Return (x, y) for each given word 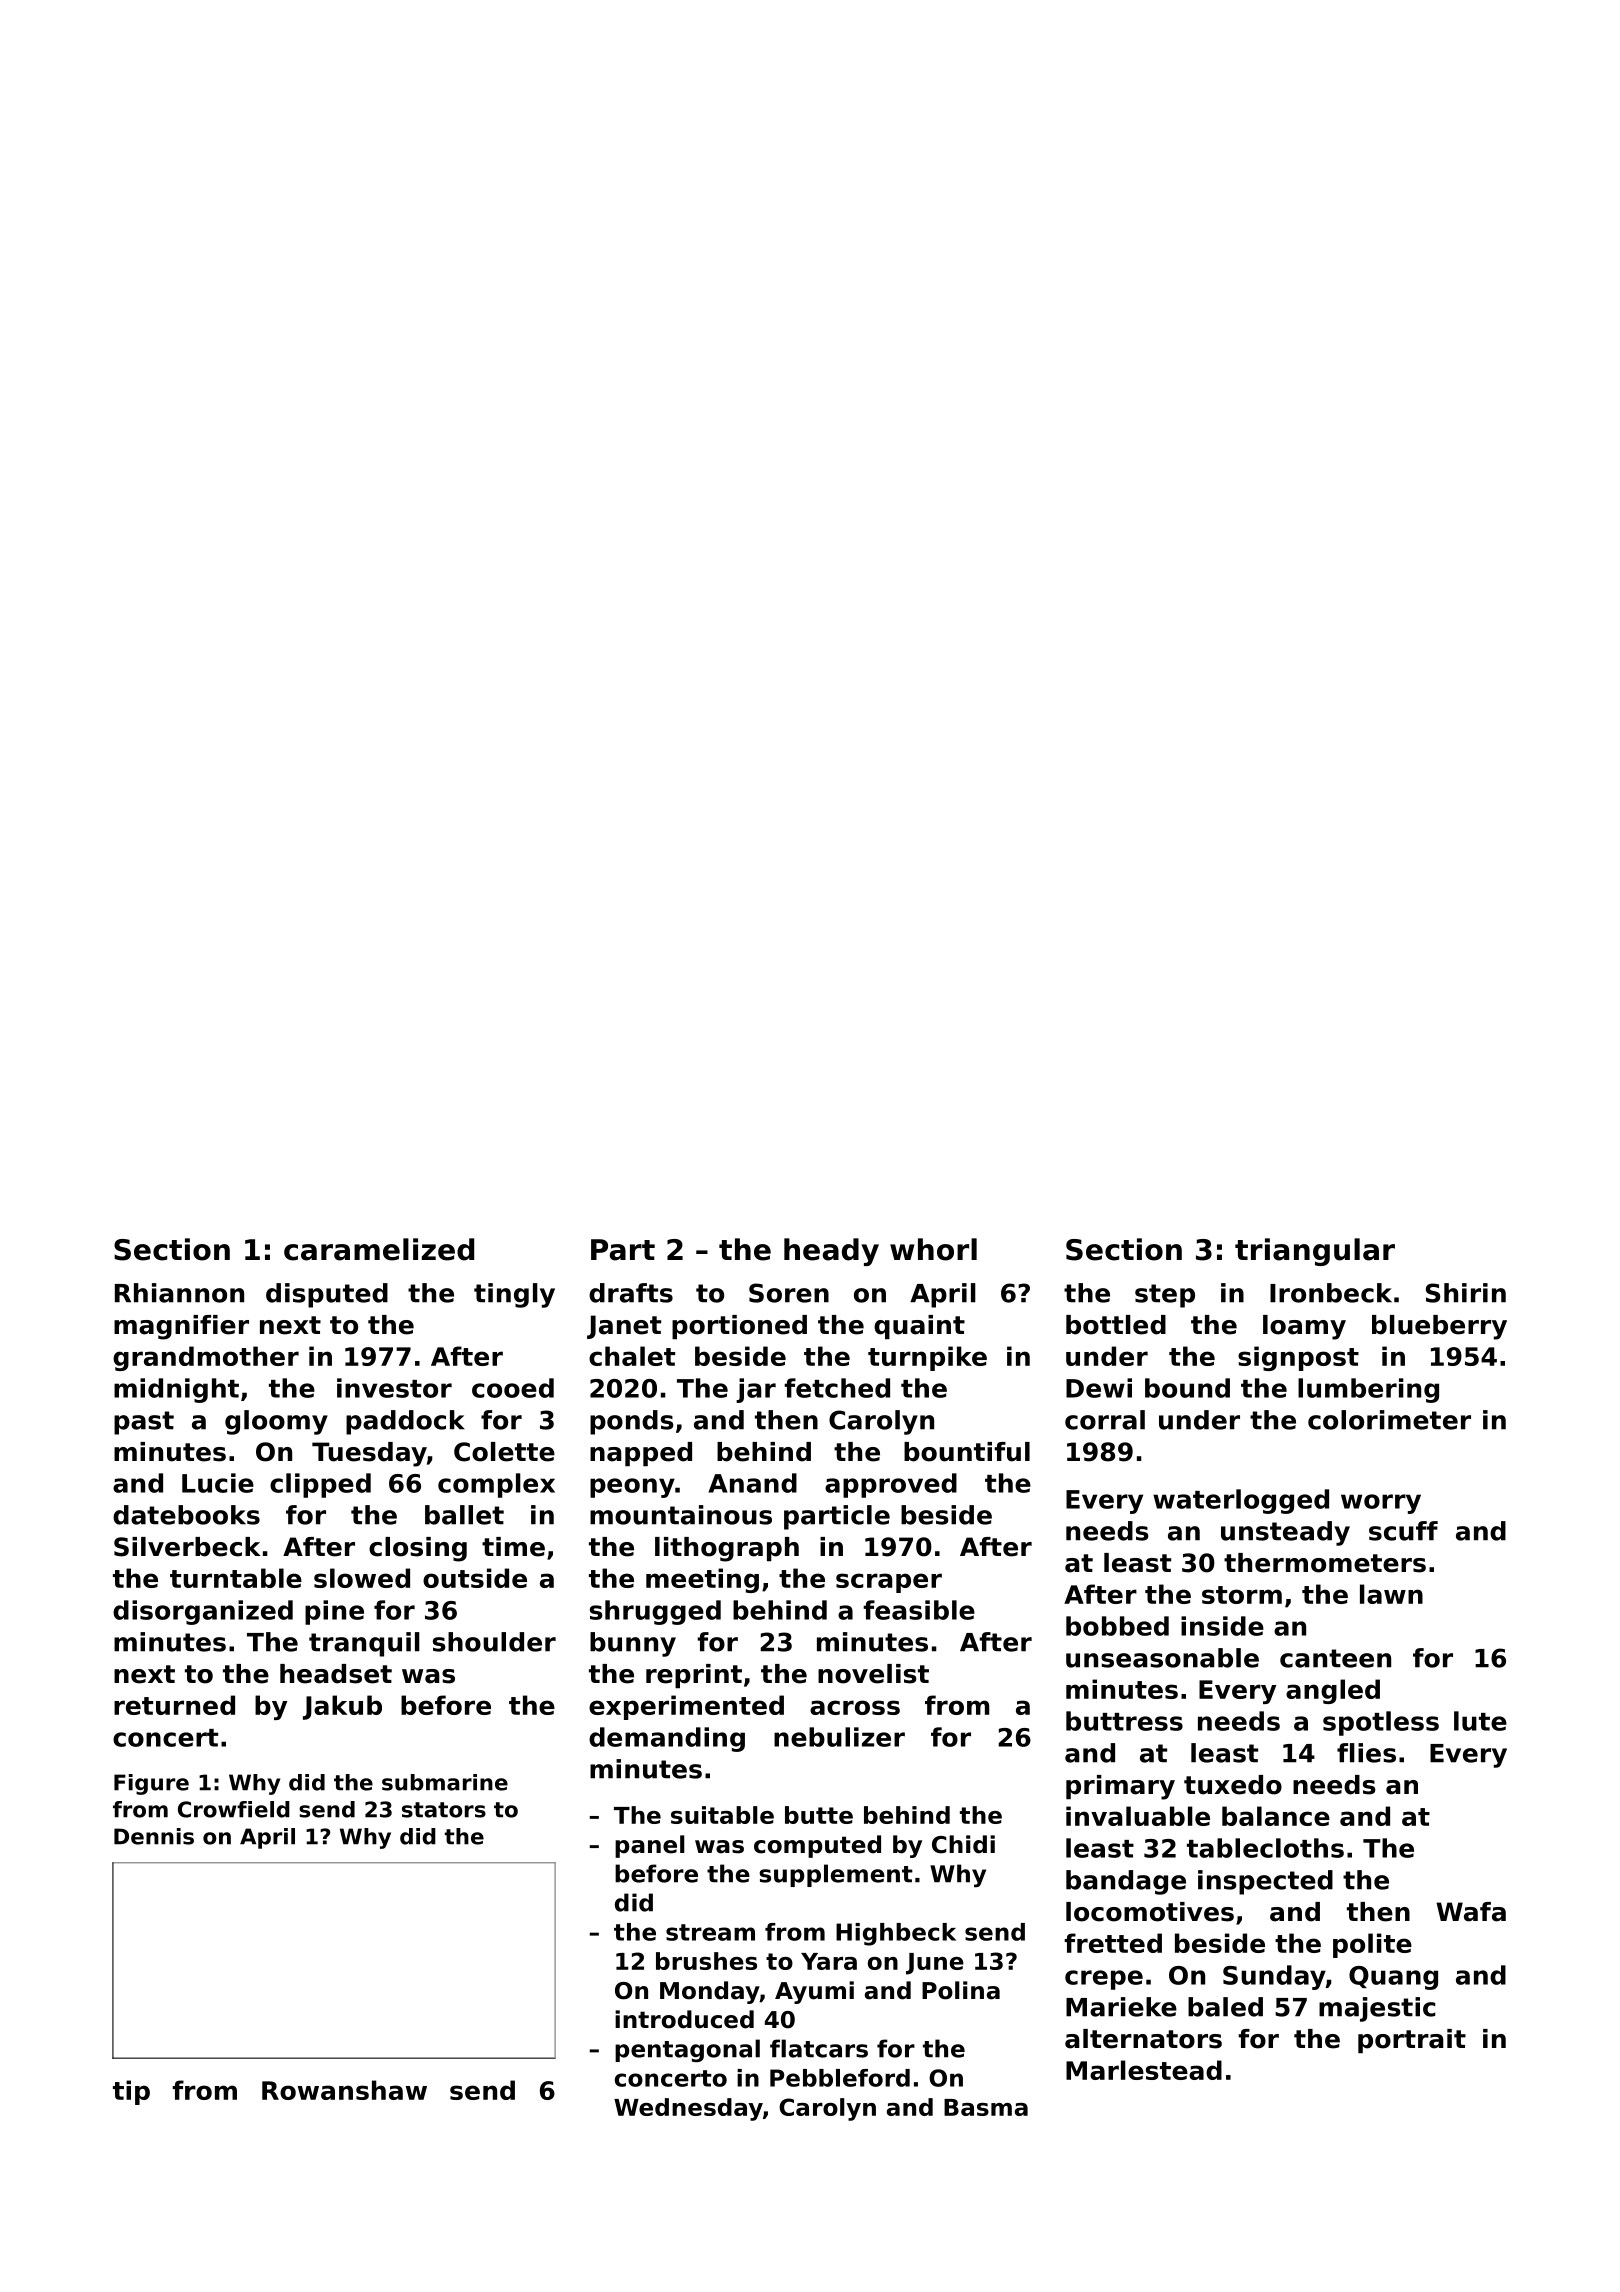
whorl (933, 1249)
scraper (889, 1583)
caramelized (379, 1249)
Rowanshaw (344, 2090)
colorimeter (1389, 1420)
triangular (1315, 1252)
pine (334, 1612)
